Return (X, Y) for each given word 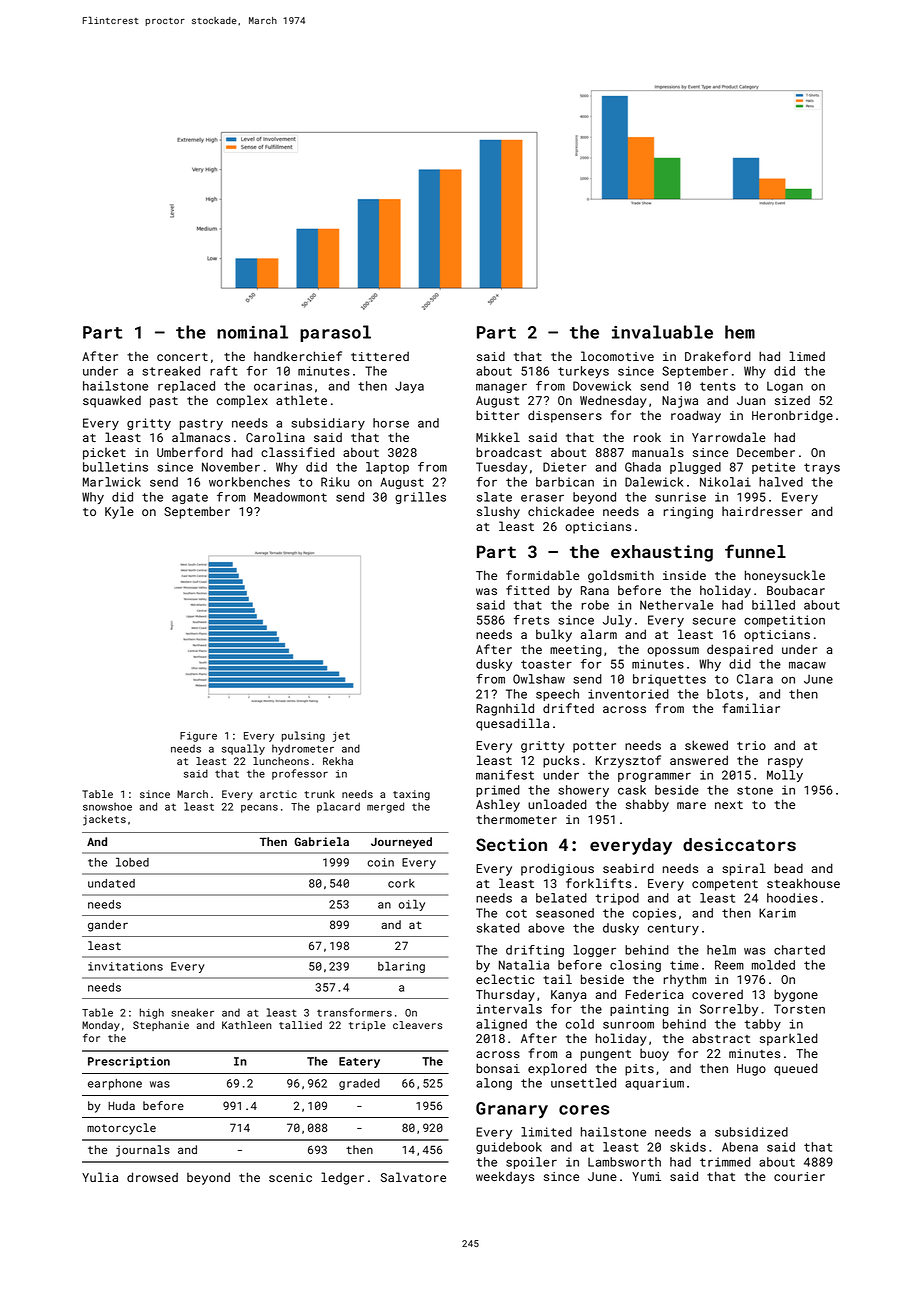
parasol (335, 333)
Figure (198, 737)
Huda (121, 1105)
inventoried (628, 694)
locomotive (617, 356)
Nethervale (676, 605)
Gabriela (322, 841)
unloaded (557, 804)
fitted (527, 590)
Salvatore (413, 1177)
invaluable (662, 332)
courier (799, 1176)
